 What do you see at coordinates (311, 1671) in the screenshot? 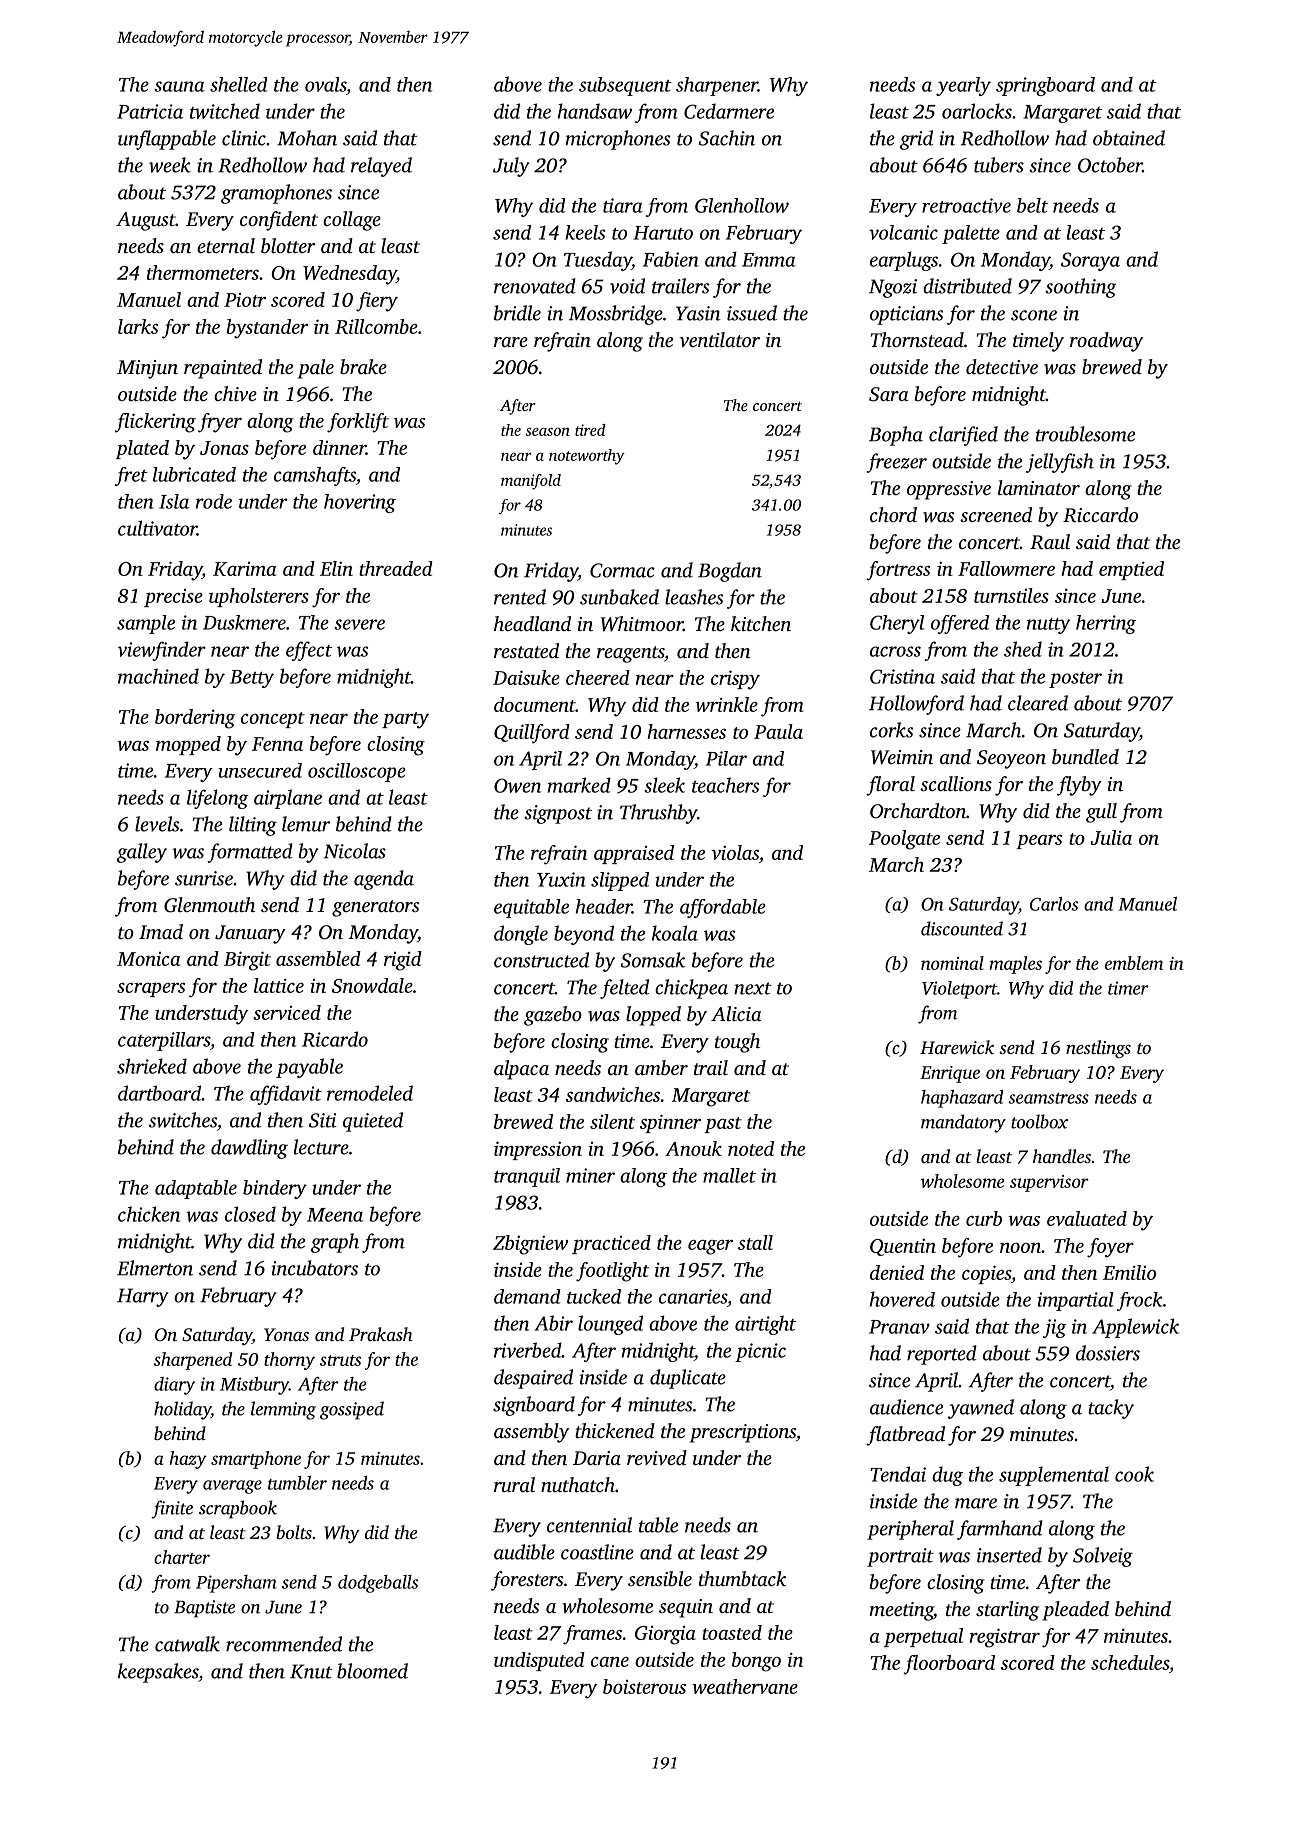
I see `Knut` at bounding box center [311, 1671].
